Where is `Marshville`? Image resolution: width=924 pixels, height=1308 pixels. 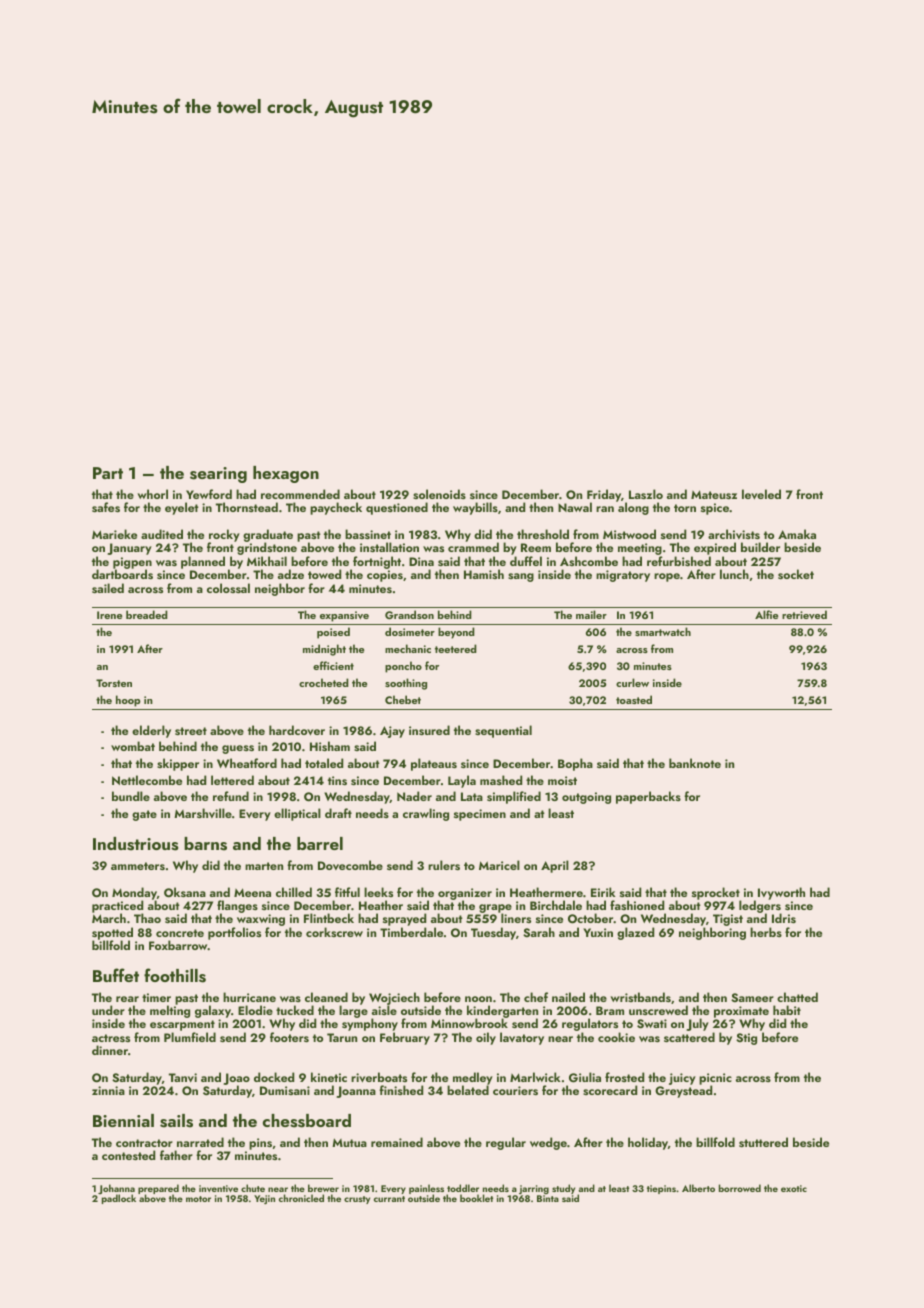 Marshville is located at coordinates (203, 813).
